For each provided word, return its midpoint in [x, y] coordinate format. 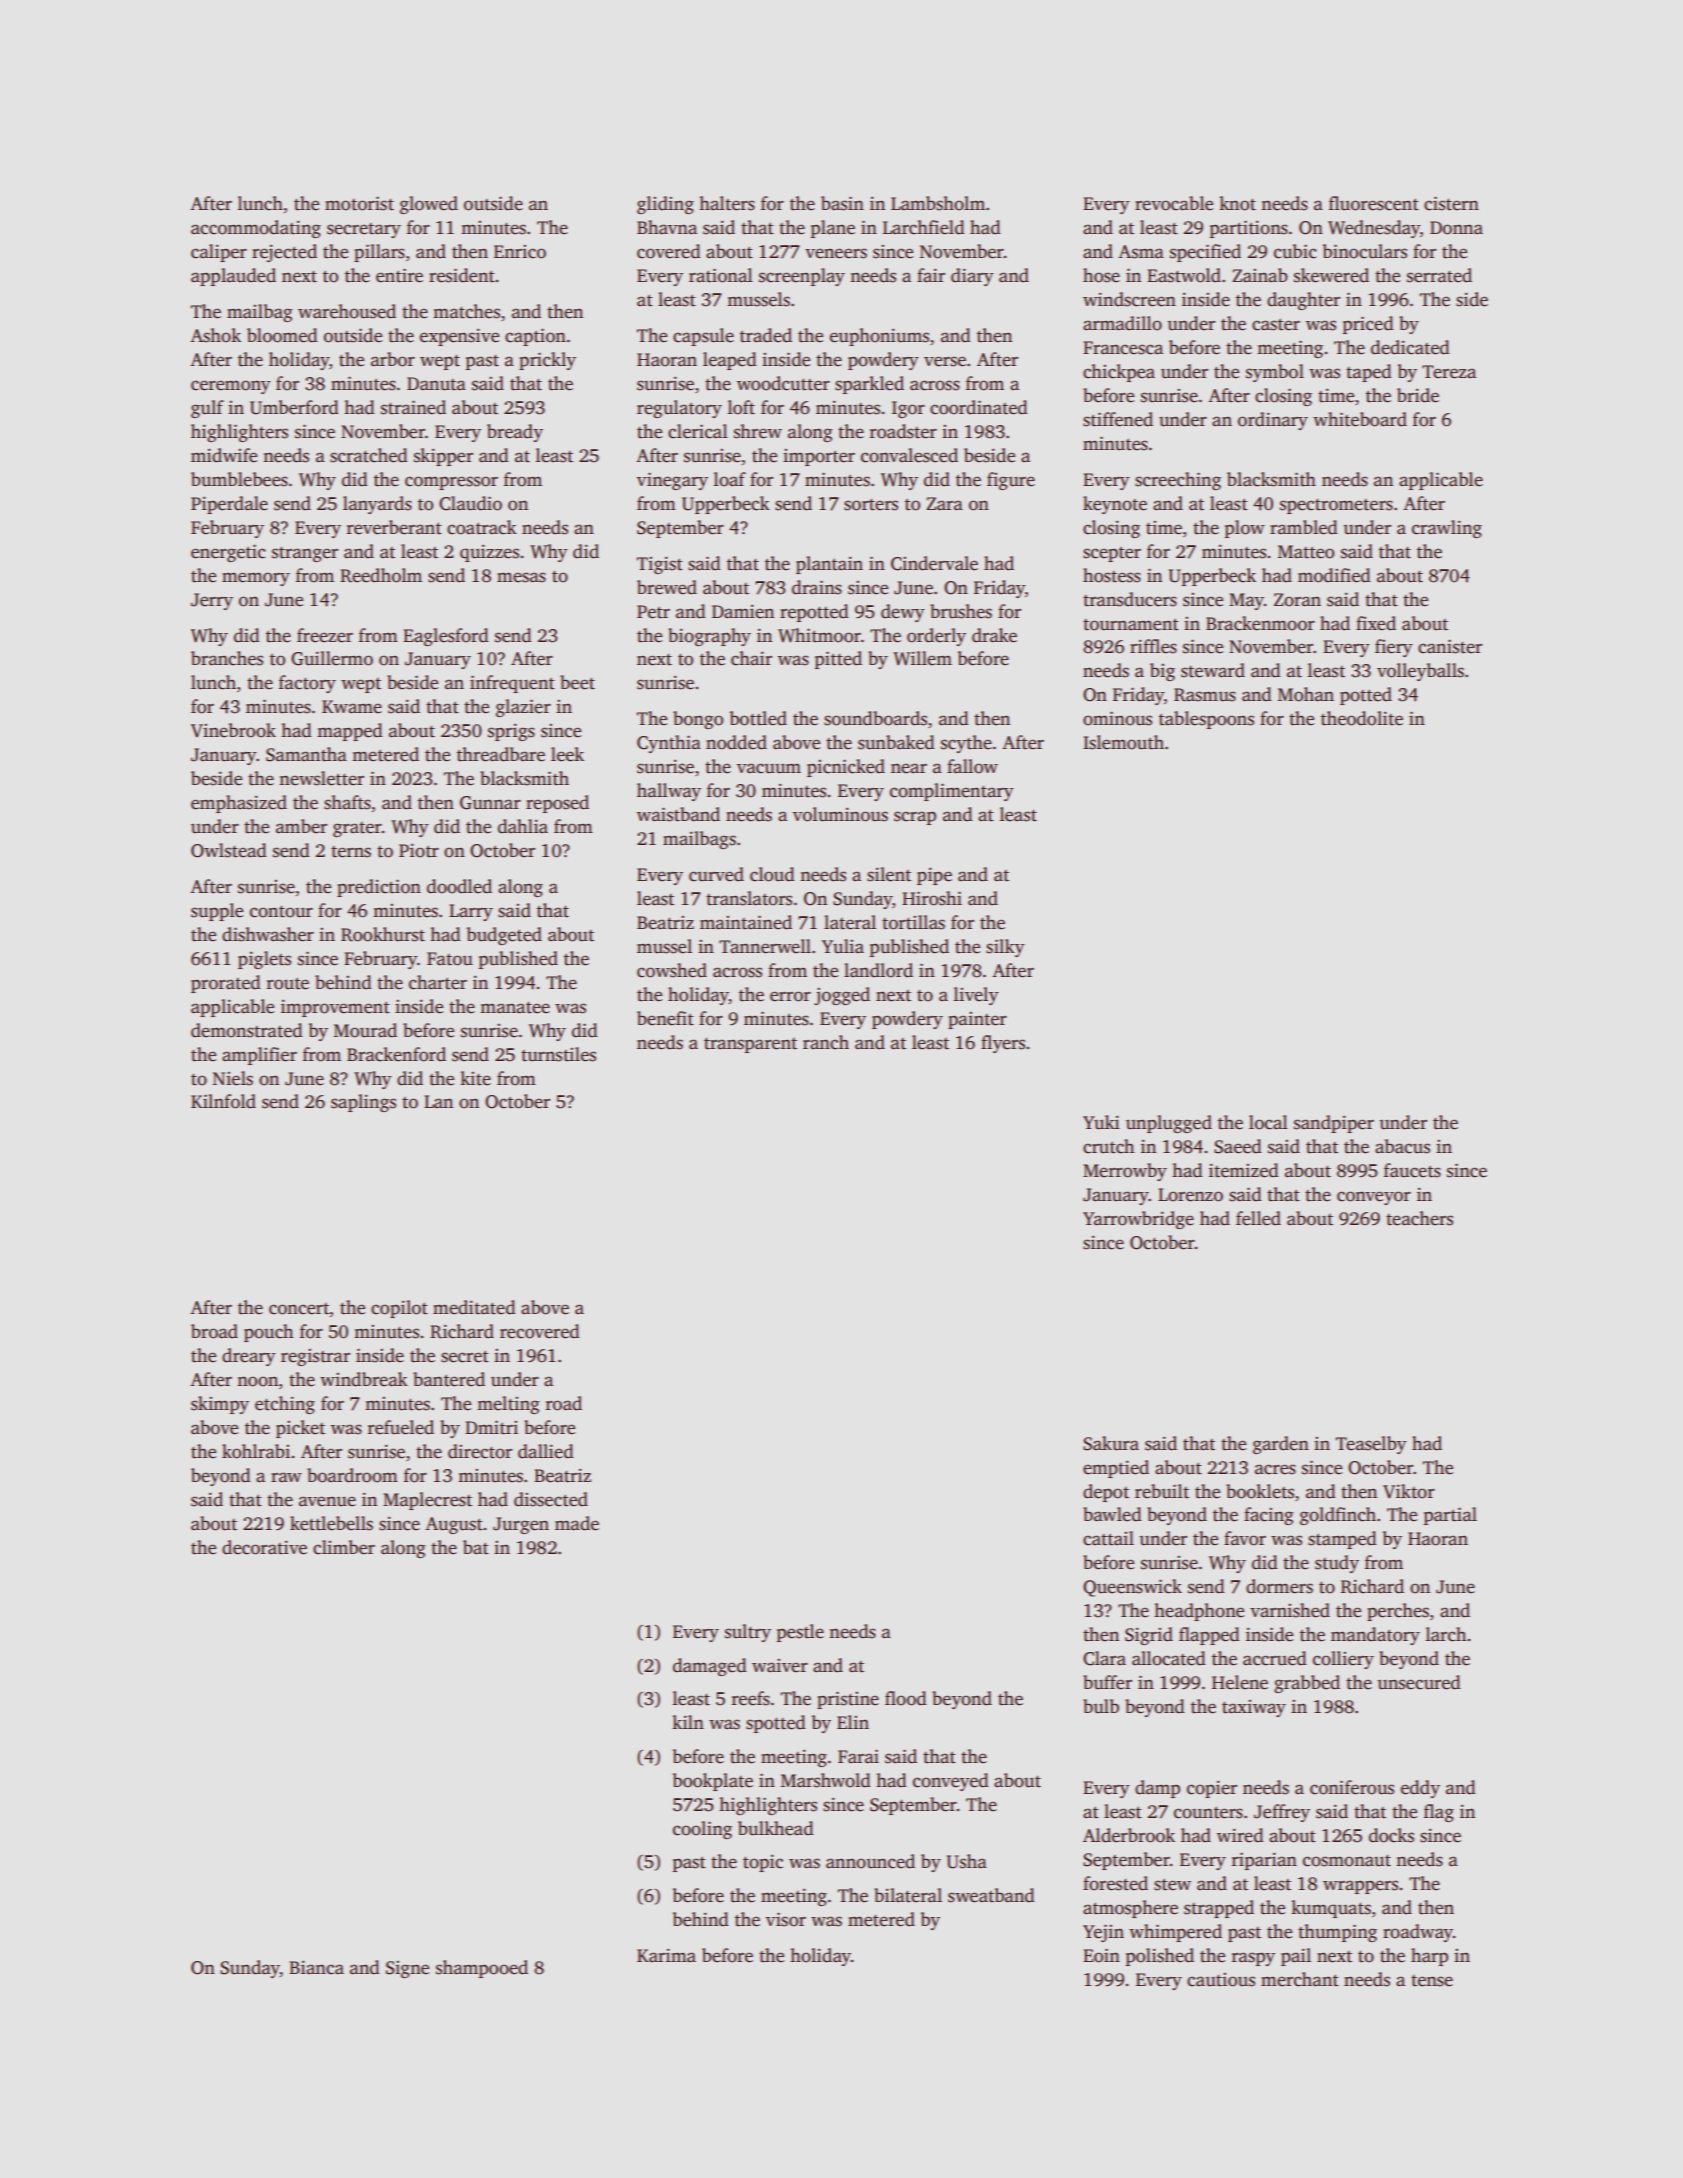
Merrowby [1125, 1172]
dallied [546, 1451]
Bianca [316, 1967]
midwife [224, 455]
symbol [1275, 373]
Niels [233, 1078]
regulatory [679, 409]
